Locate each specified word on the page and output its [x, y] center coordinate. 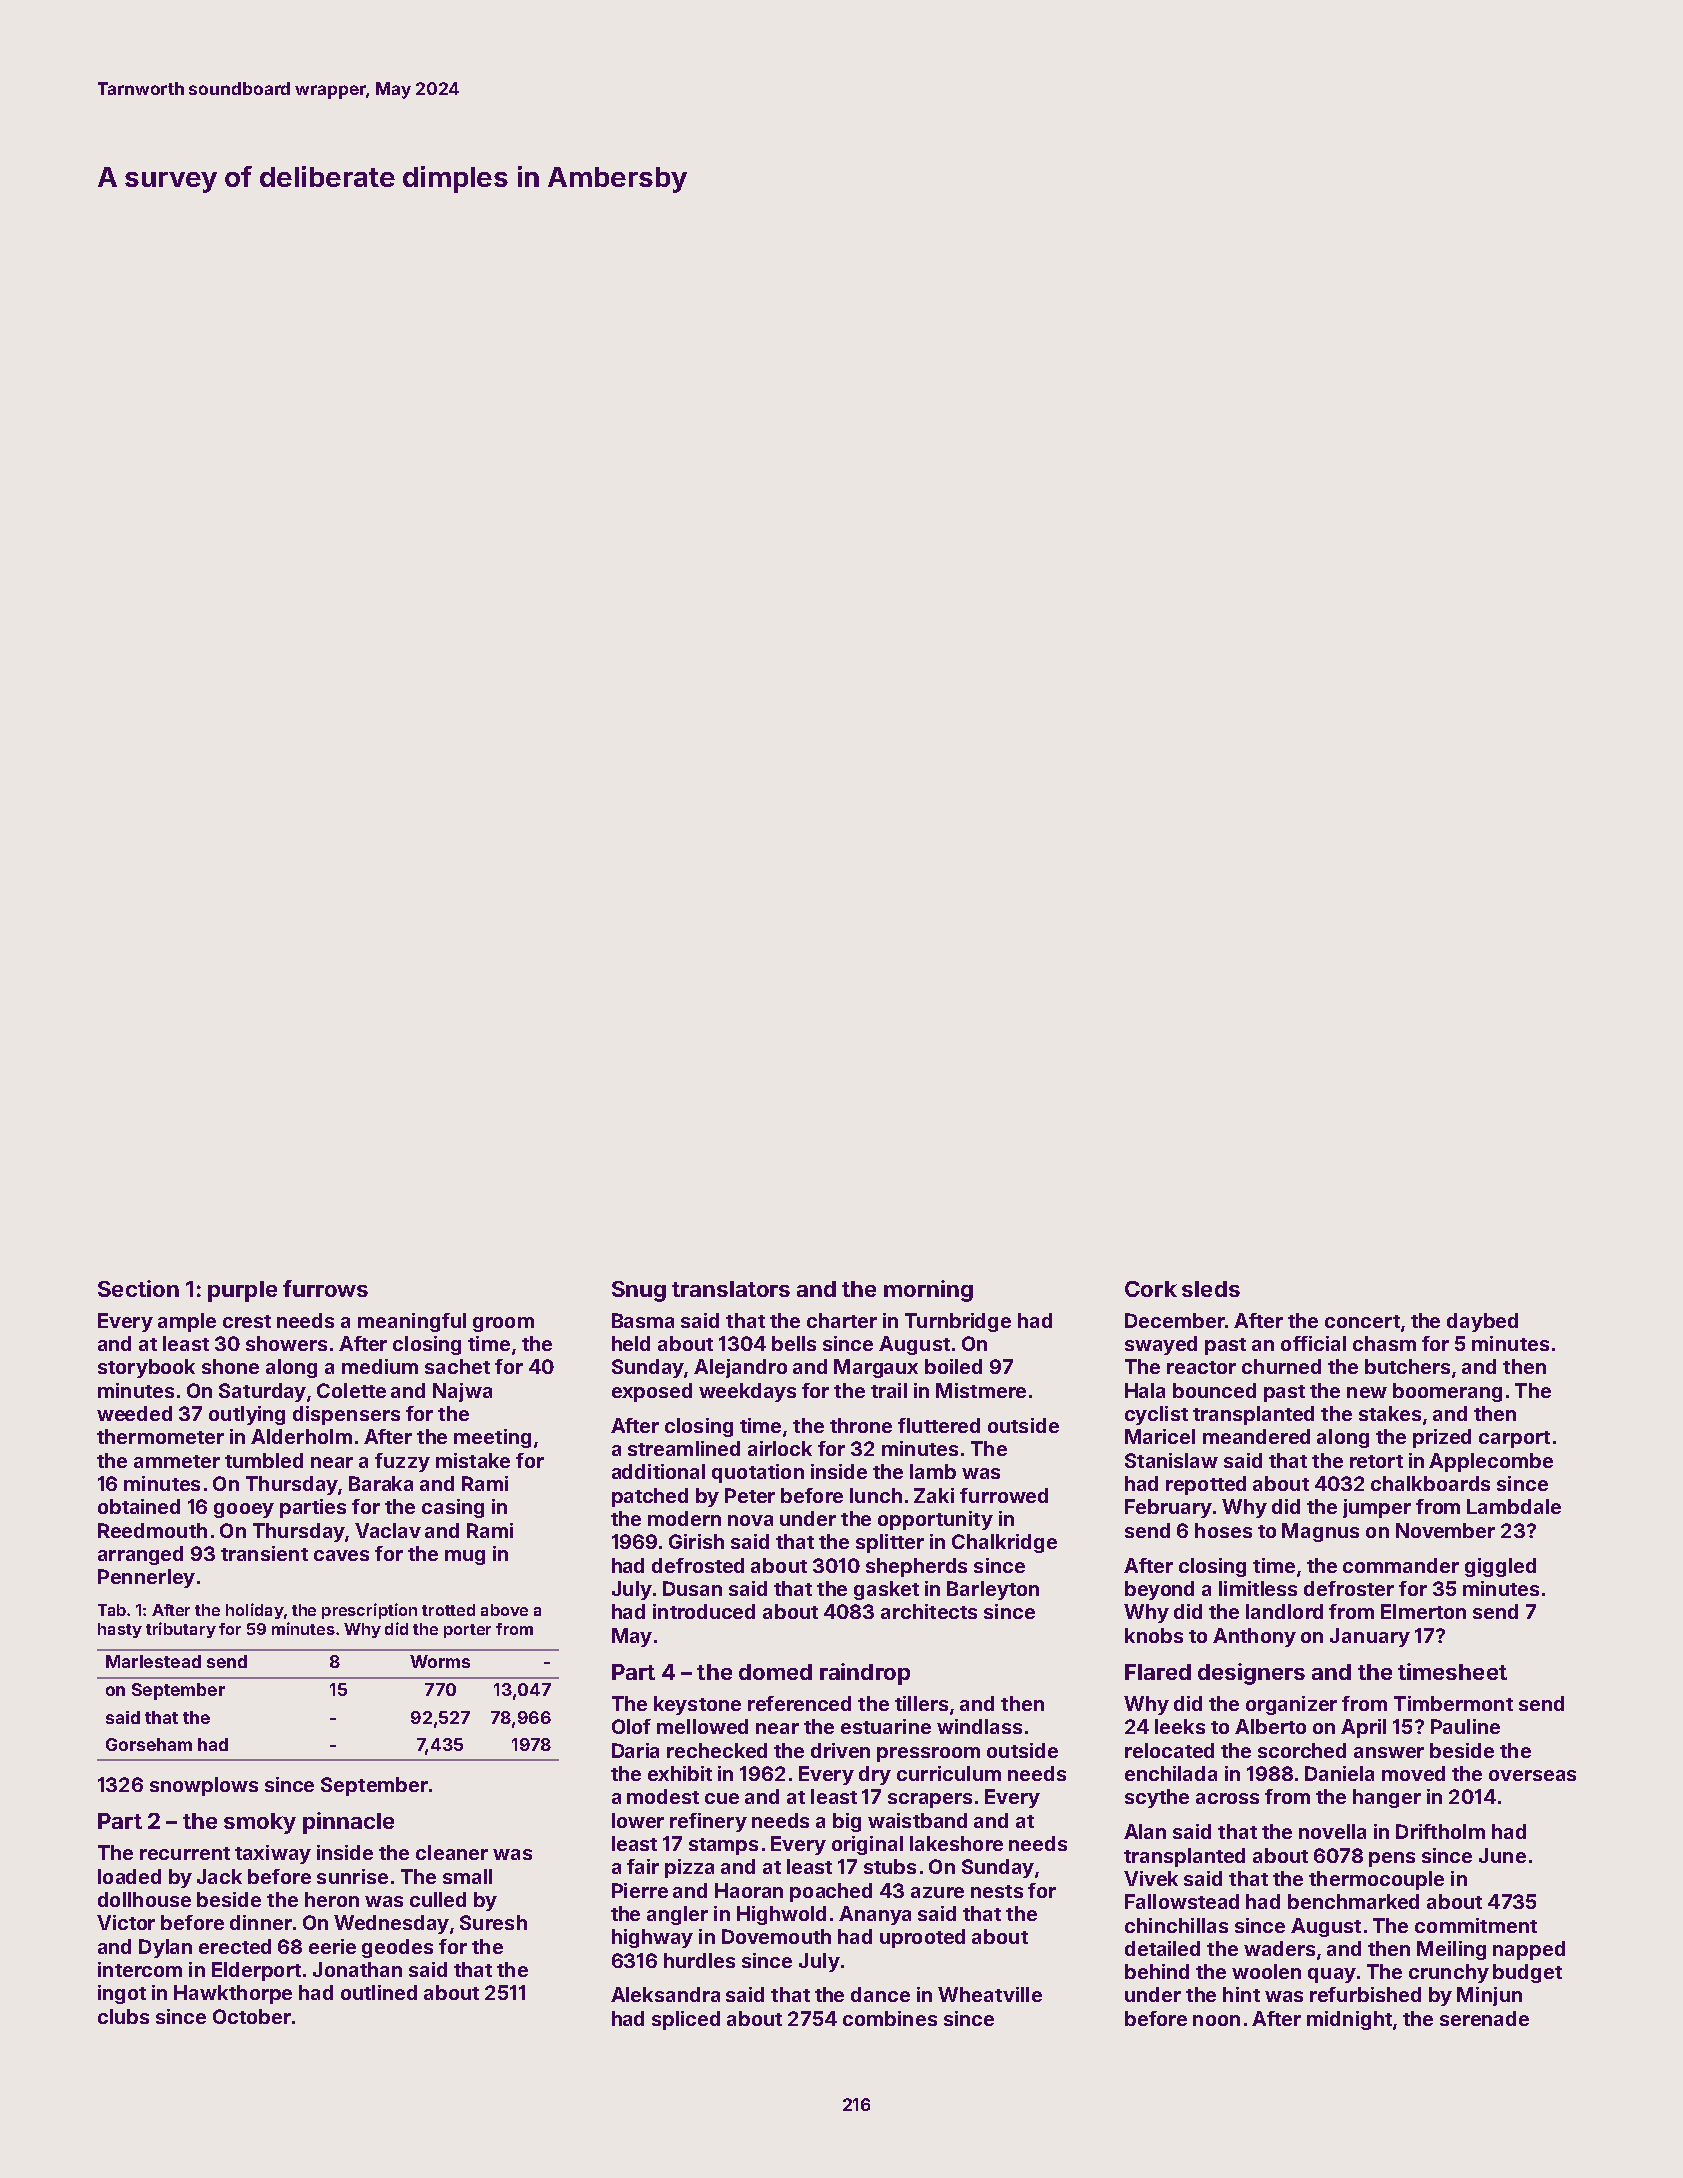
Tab [112, 1610]
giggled [1500, 1567]
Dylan [165, 1948]
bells [794, 1343]
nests [997, 1891]
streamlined [684, 1448]
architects [929, 1611]
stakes [1390, 1413]
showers [286, 1343]
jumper [1377, 1508]
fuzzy [402, 1462]
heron [332, 1899]
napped [1529, 1950]
